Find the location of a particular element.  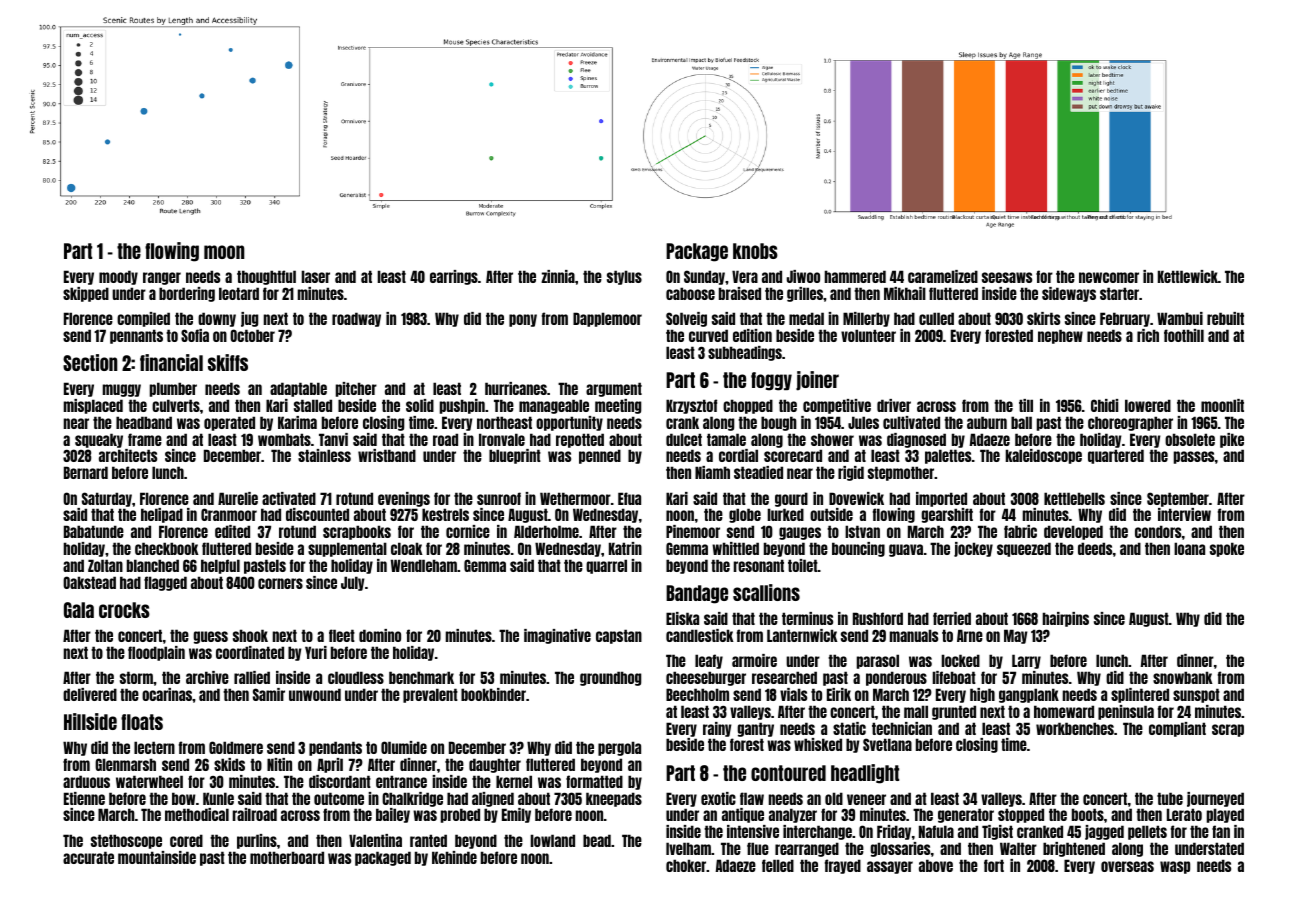

knobs is located at coordinates (755, 251).
